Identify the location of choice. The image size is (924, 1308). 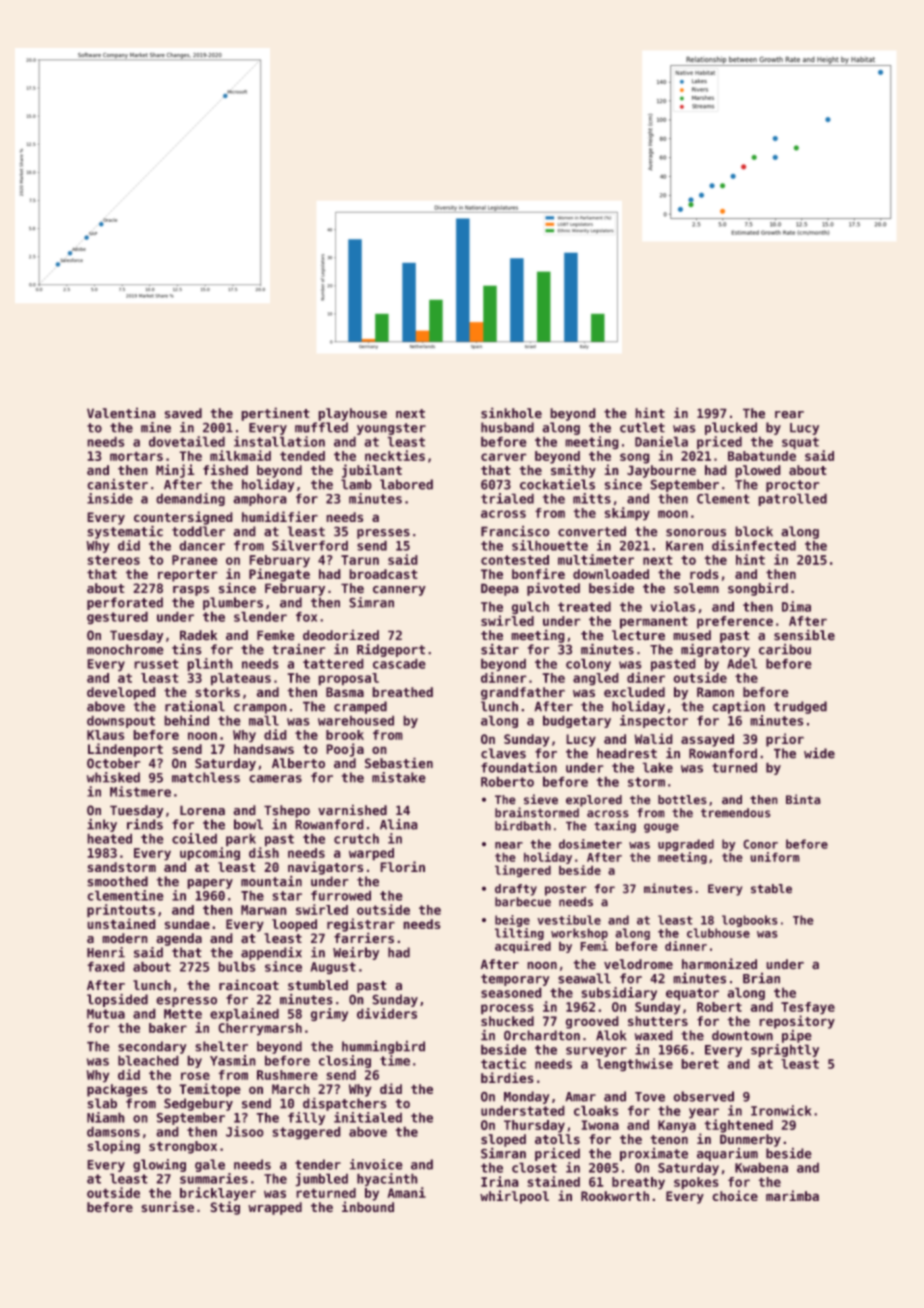
(735, 1195).
